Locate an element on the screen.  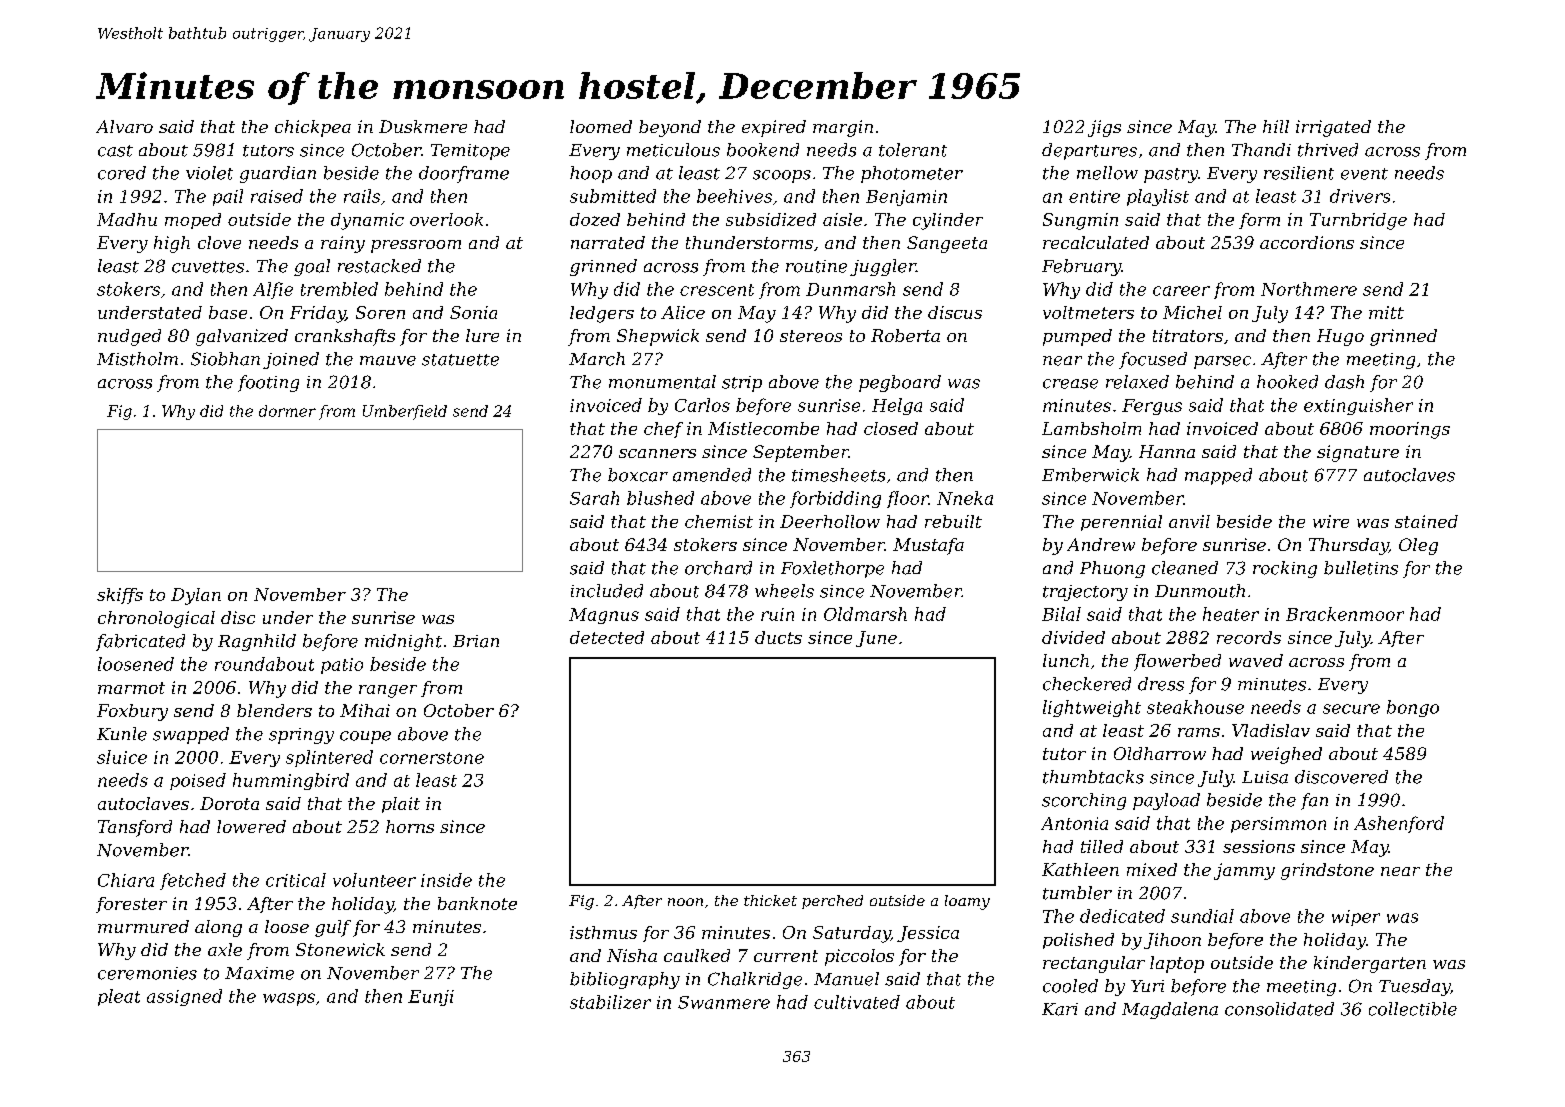
drivers is located at coordinates (1360, 196).
